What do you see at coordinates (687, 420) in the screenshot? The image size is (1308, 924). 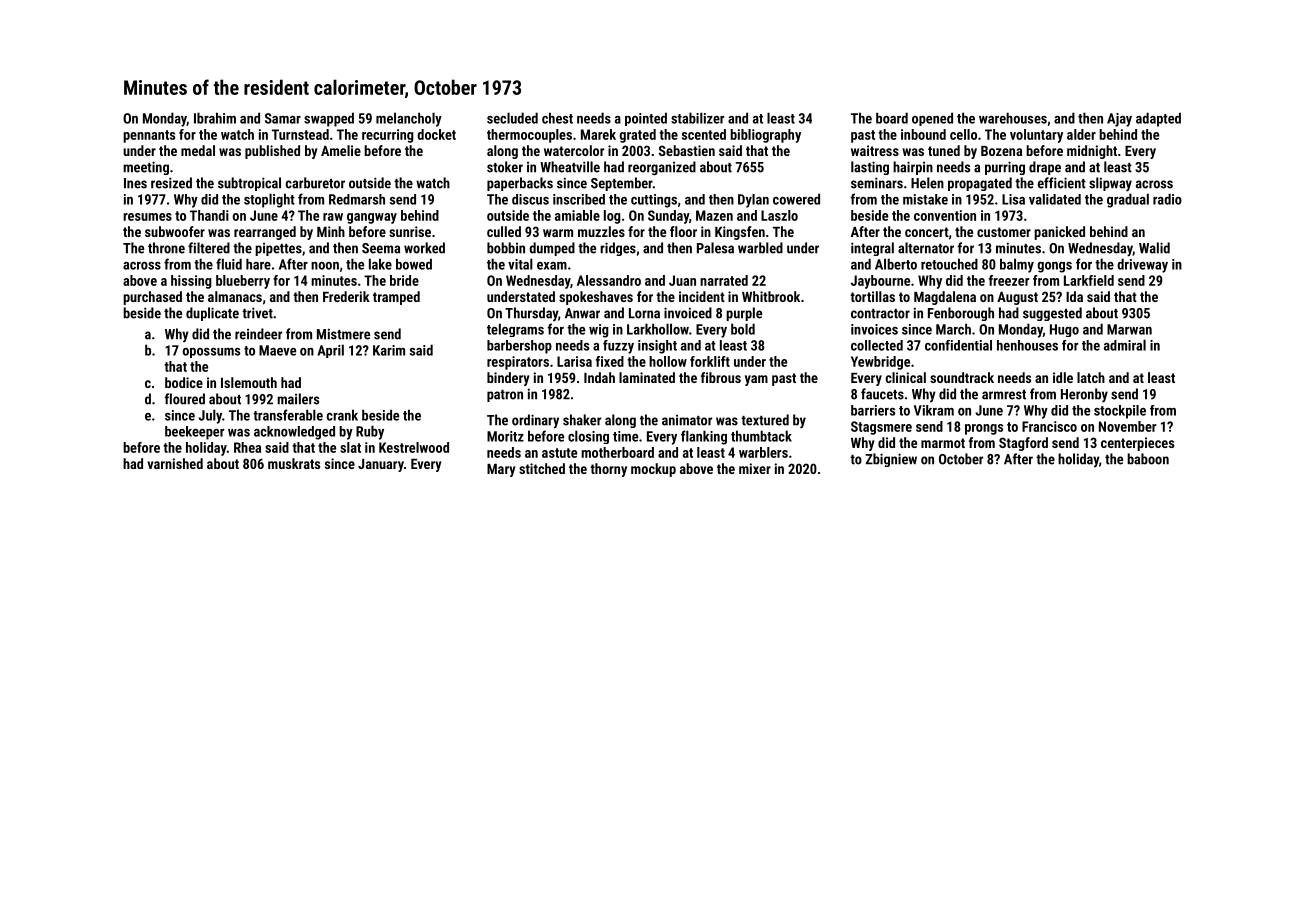 I see `animator` at bounding box center [687, 420].
